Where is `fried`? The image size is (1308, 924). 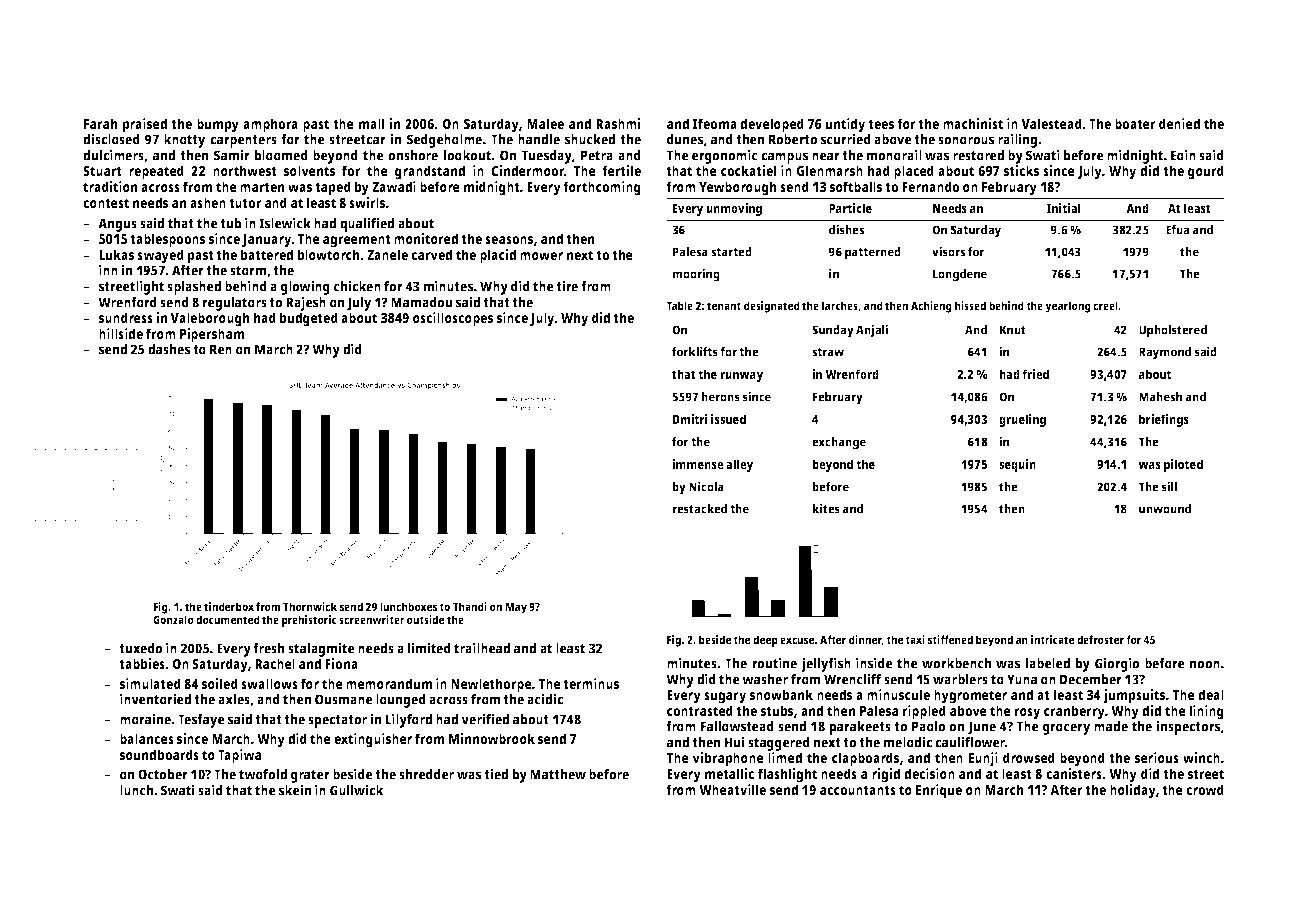 fried is located at coordinates (1035, 374).
